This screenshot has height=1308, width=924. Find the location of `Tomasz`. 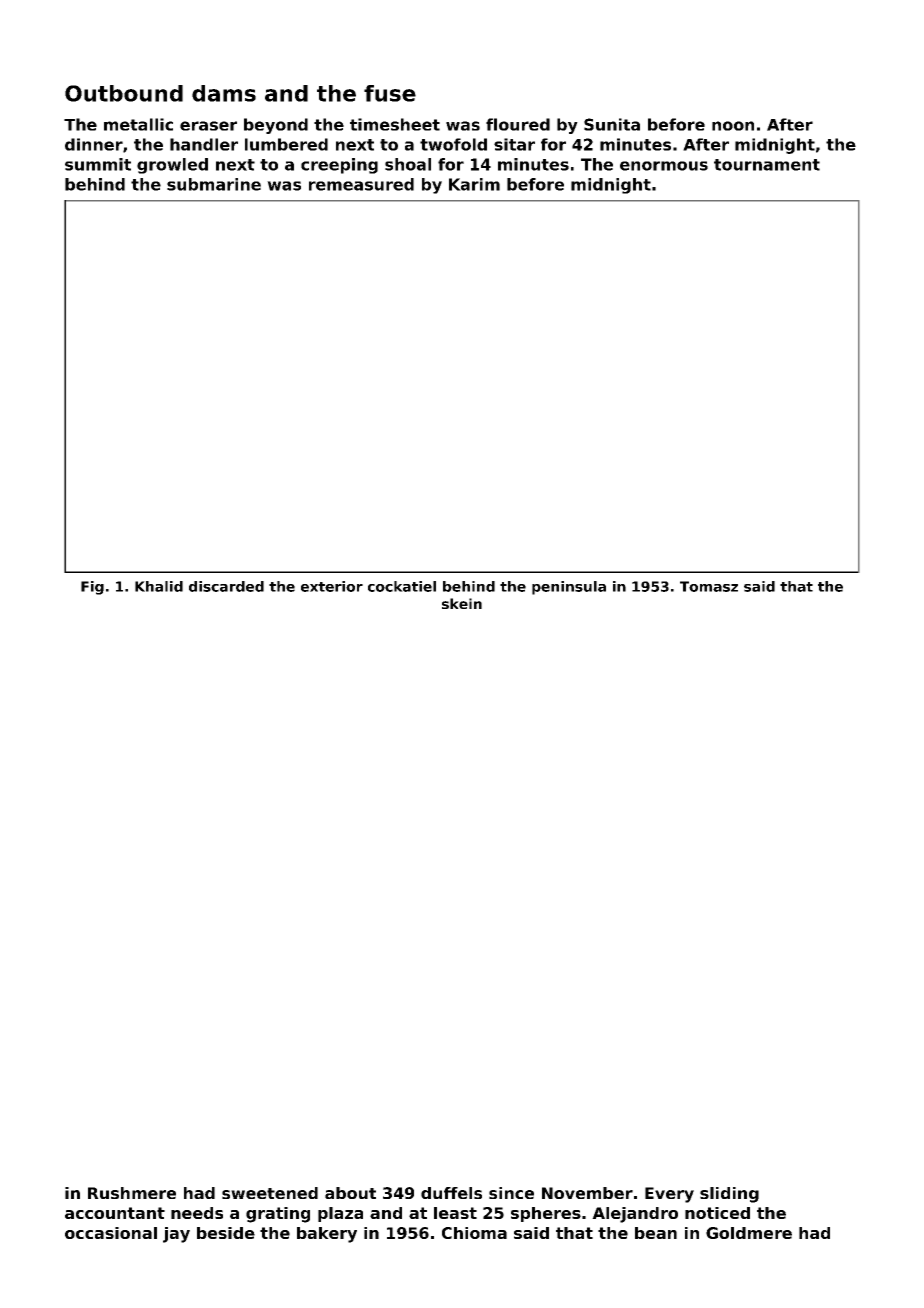

Tomasz is located at coordinates (709, 586).
